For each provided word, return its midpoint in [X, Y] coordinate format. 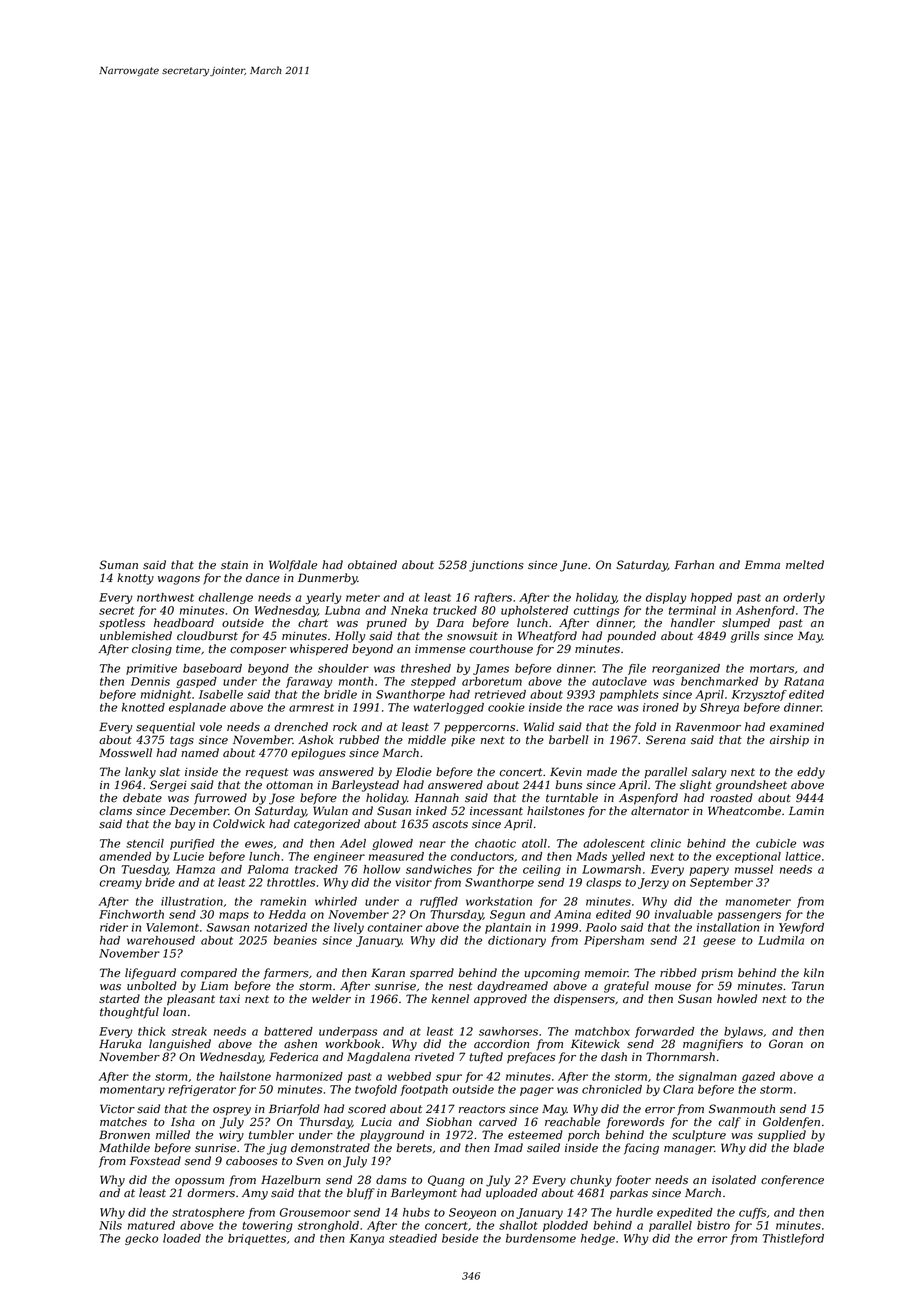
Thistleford [793, 1239]
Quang [446, 1181]
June [573, 566]
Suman [118, 565]
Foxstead [155, 1161]
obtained [372, 565]
